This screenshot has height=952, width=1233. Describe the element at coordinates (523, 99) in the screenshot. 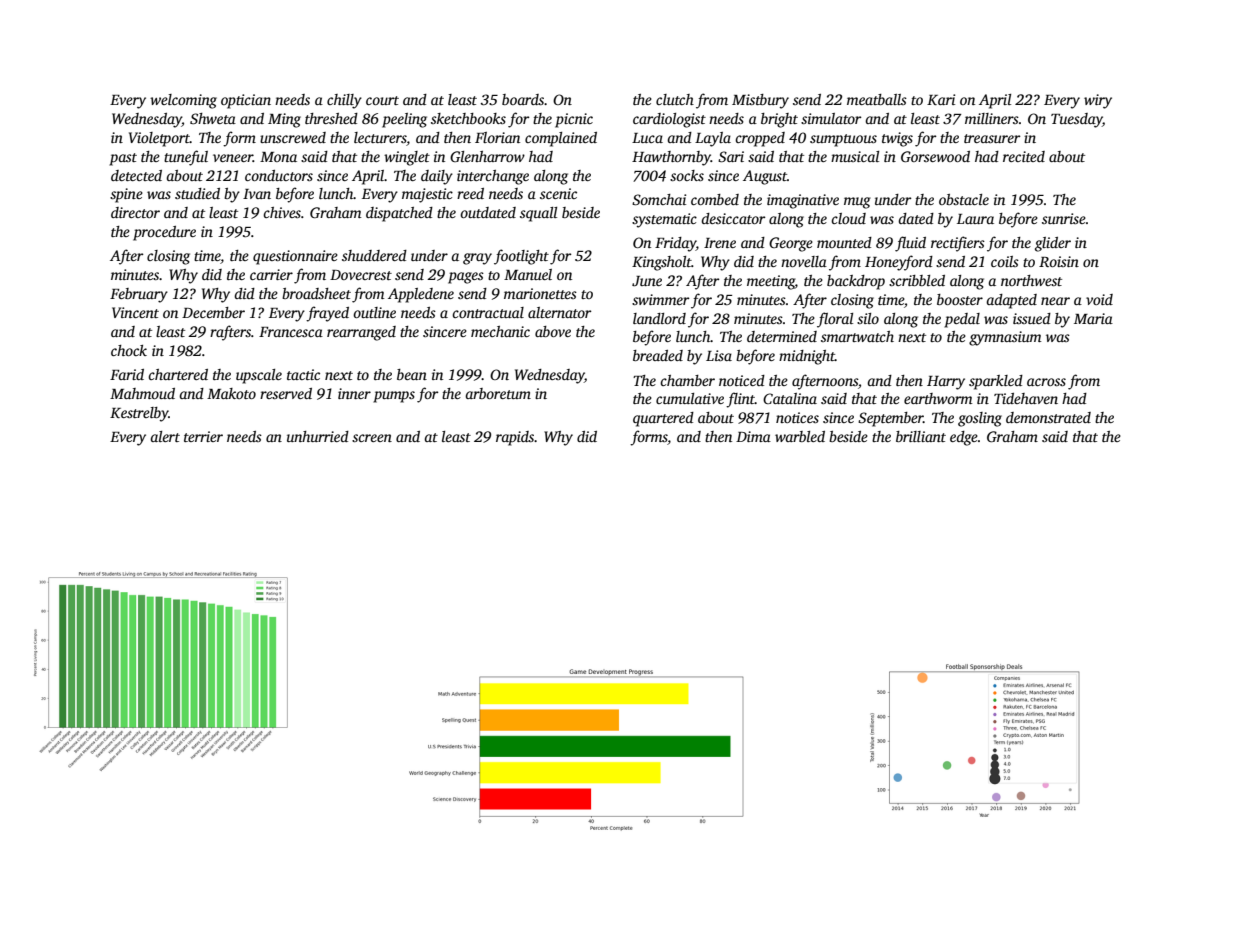

I see `boards` at that location.
